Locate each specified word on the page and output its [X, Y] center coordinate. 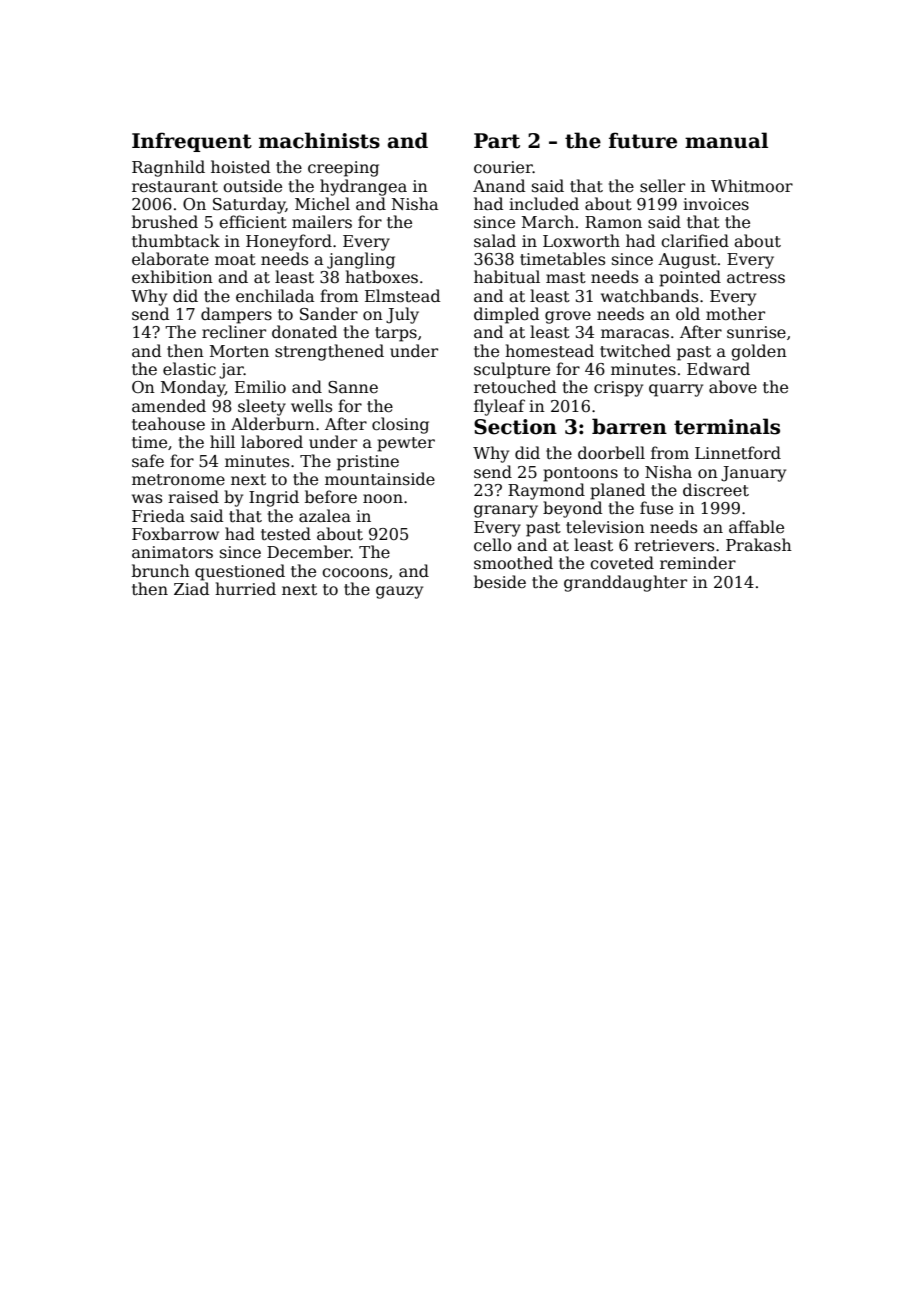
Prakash [759, 544]
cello [493, 544]
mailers [322, 222]
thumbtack [176, 241]
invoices [716, 204]
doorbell [611, 453]
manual [726, 140]
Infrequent [192, 142]
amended [169, 406]
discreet [716, 490]
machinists [319, 140]
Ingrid [274, 498]
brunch [161, 570]
